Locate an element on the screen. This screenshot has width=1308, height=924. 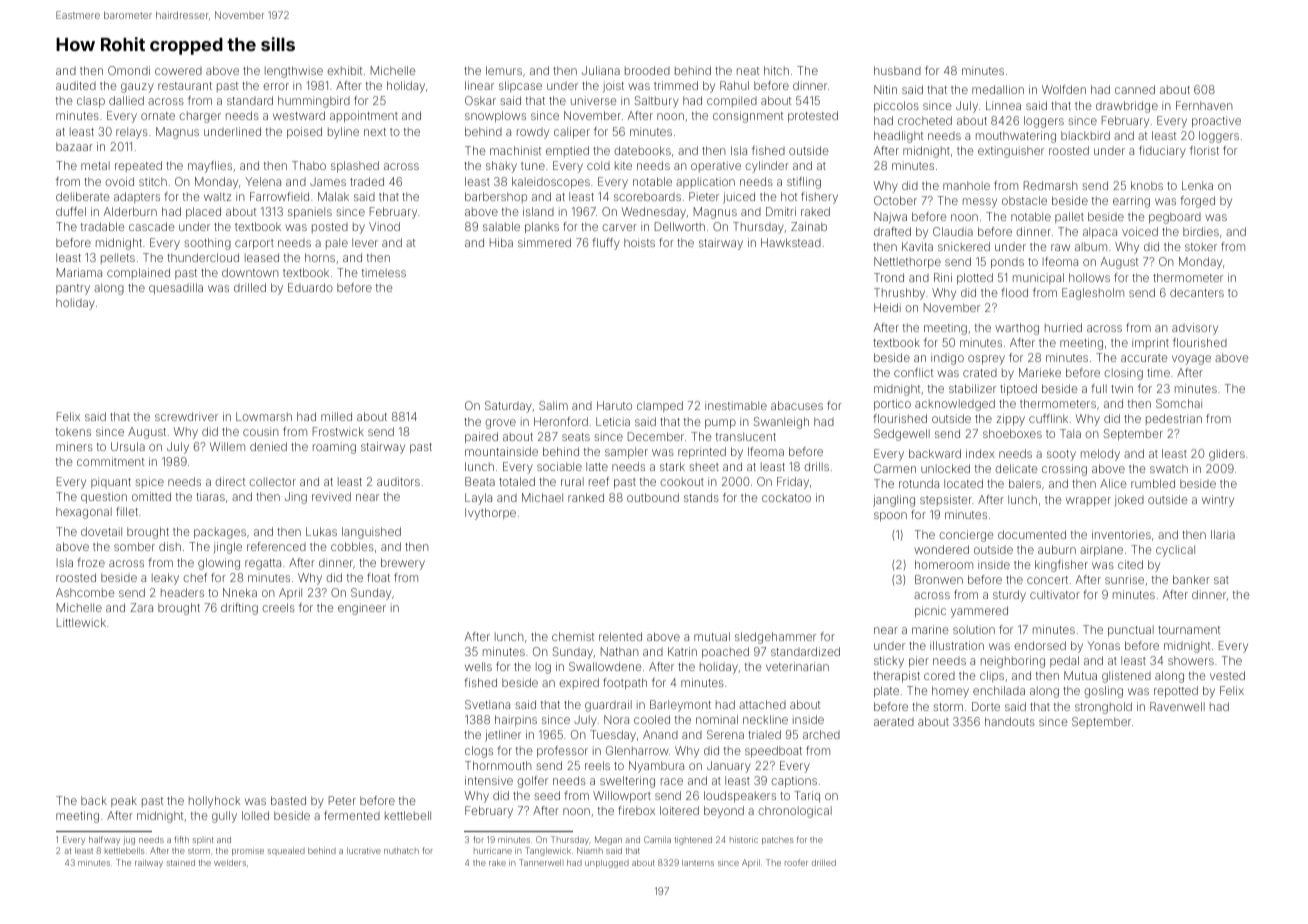
chemist is located at coordinates (573, 636).
